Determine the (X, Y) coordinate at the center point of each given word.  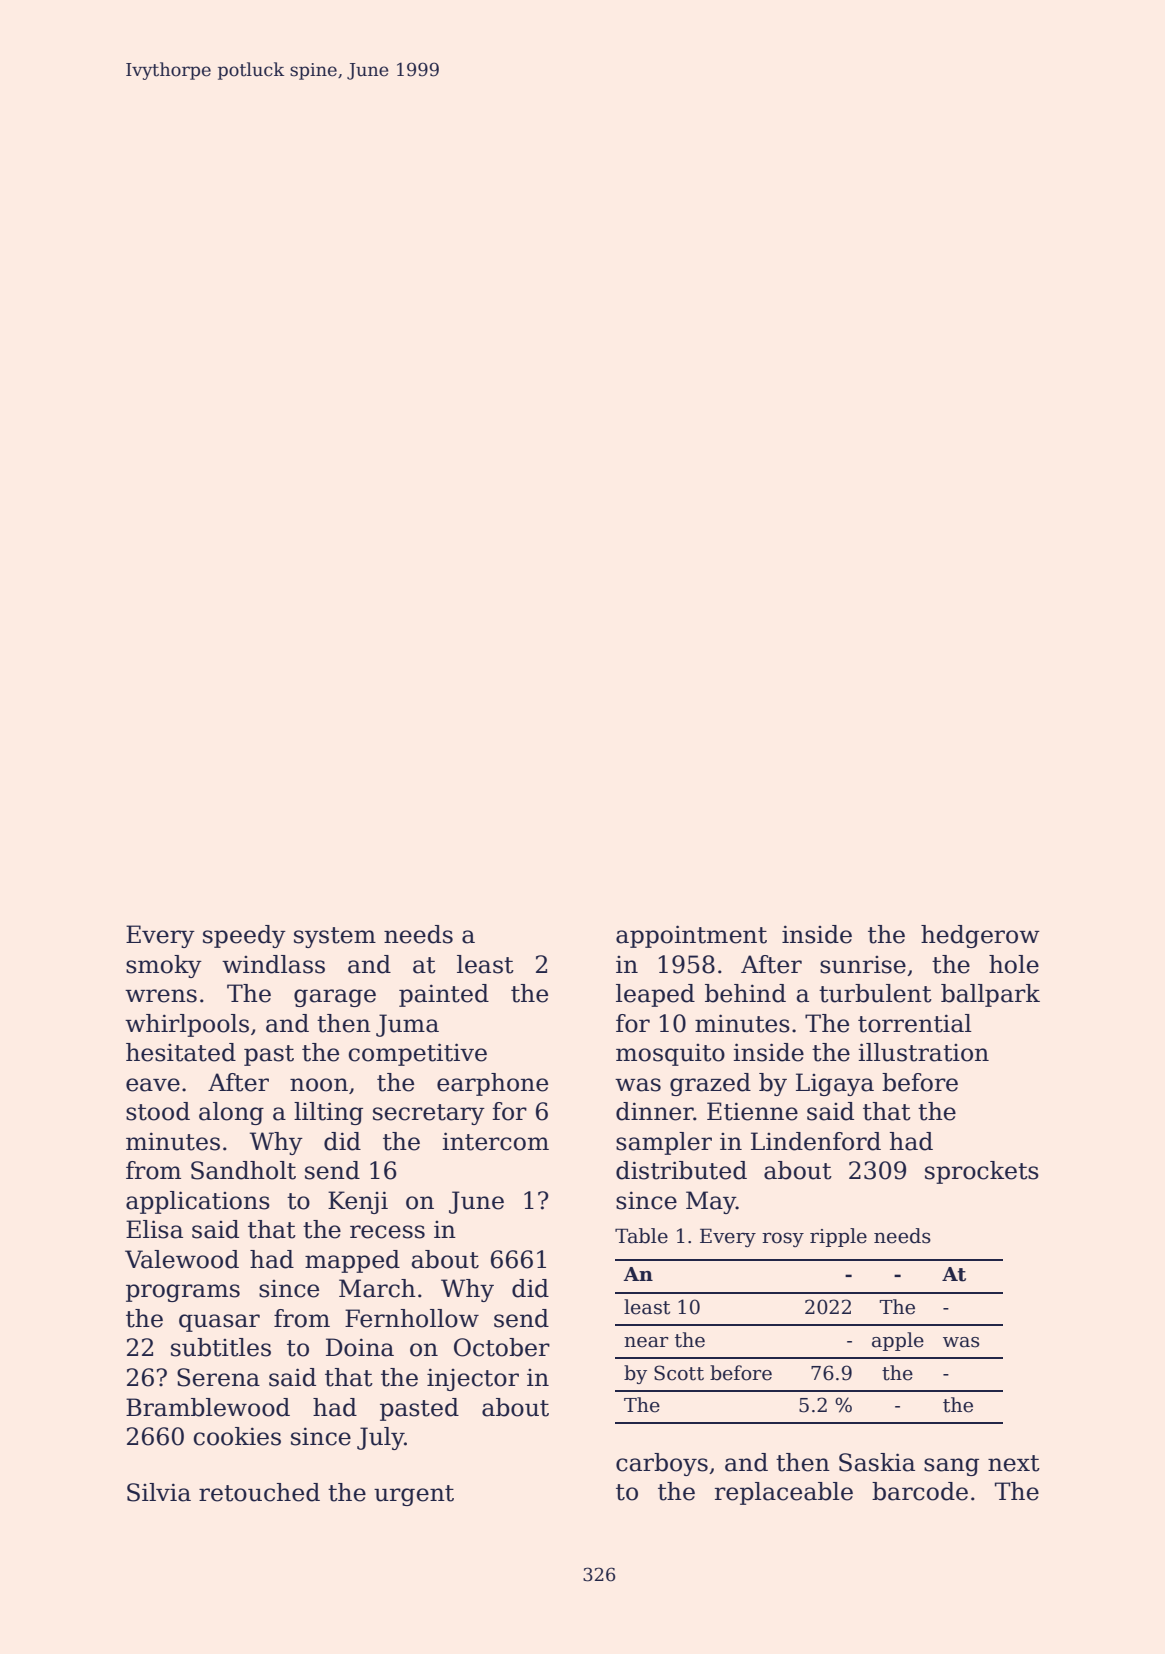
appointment (691, 936)
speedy (244, 936)
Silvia (159, 1492)
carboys (662, 1464)
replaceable (784, 1493)
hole (1014, 964)
